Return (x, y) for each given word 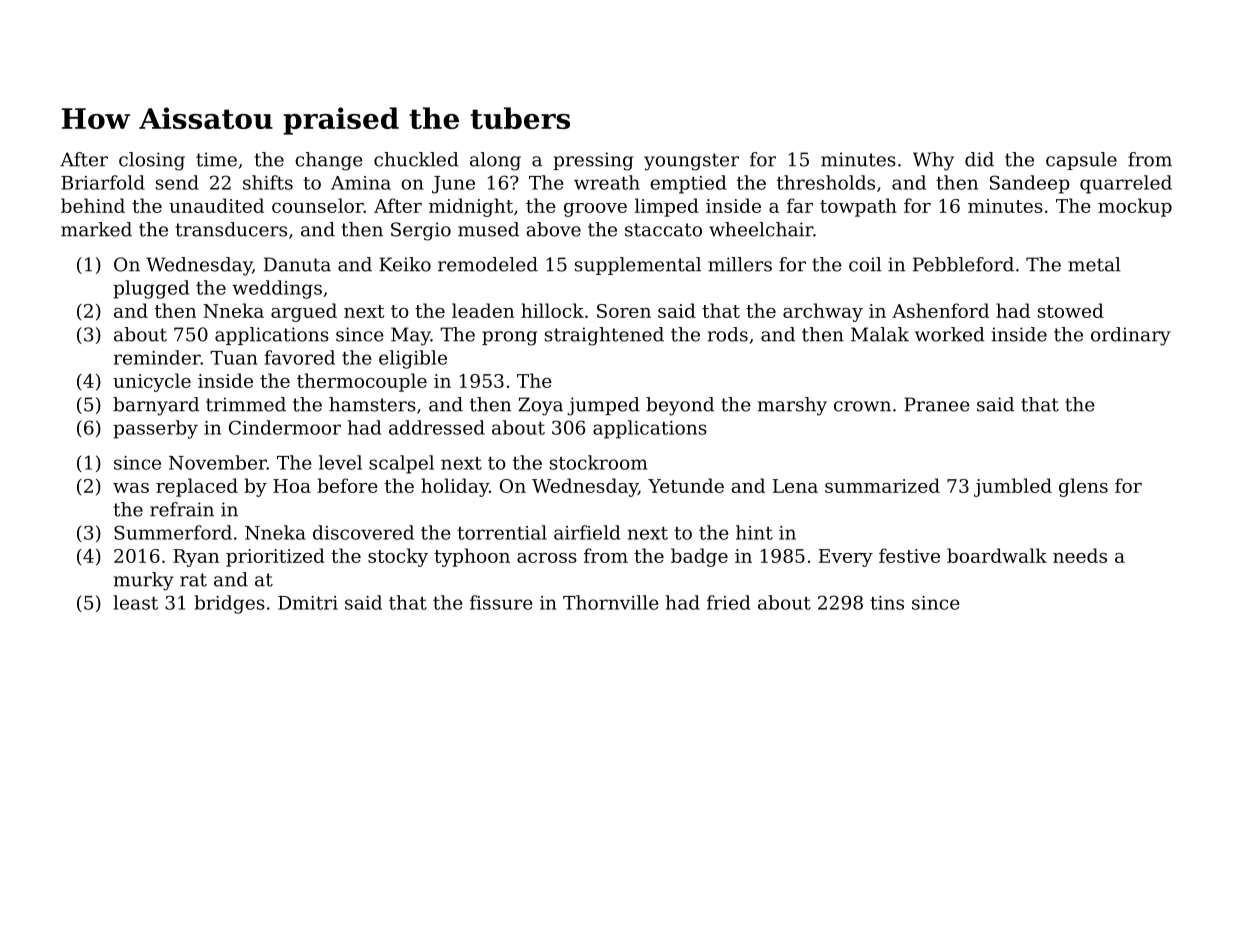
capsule (1081, 161)
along (495, 161)
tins (887, 603)
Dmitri (308, 603)
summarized (882, 485)
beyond (680, 406)
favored (299, 357)
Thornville (611, 602)
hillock (552, 310)
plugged (151, 289)
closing (152, 161)
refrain (182, 509)
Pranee (937, 404)
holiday (455, 487)
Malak (880, 334)
